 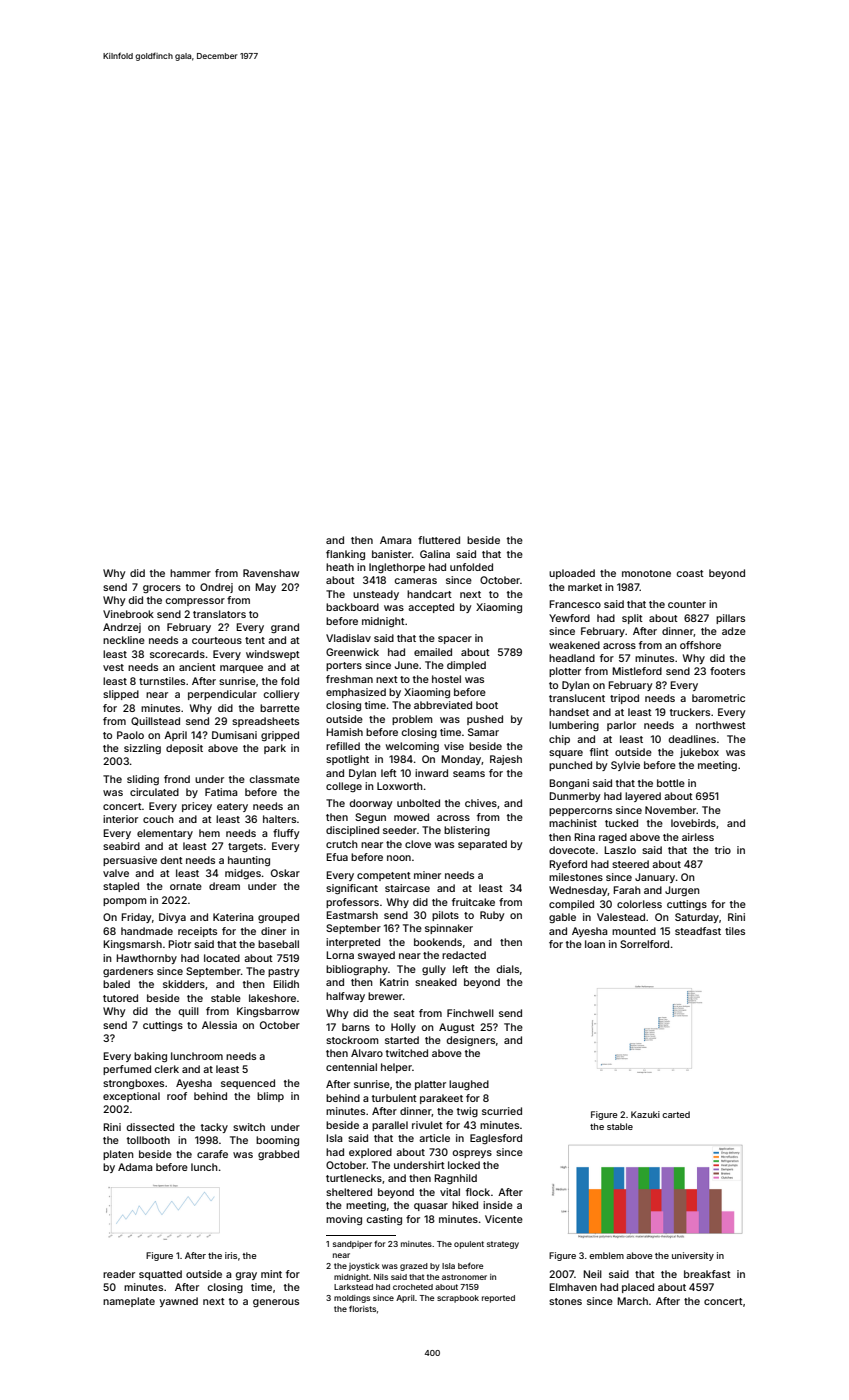 What do you see at coordinates (690, 573) in the page?
I see `coast` at bounding box center [690, 573].
